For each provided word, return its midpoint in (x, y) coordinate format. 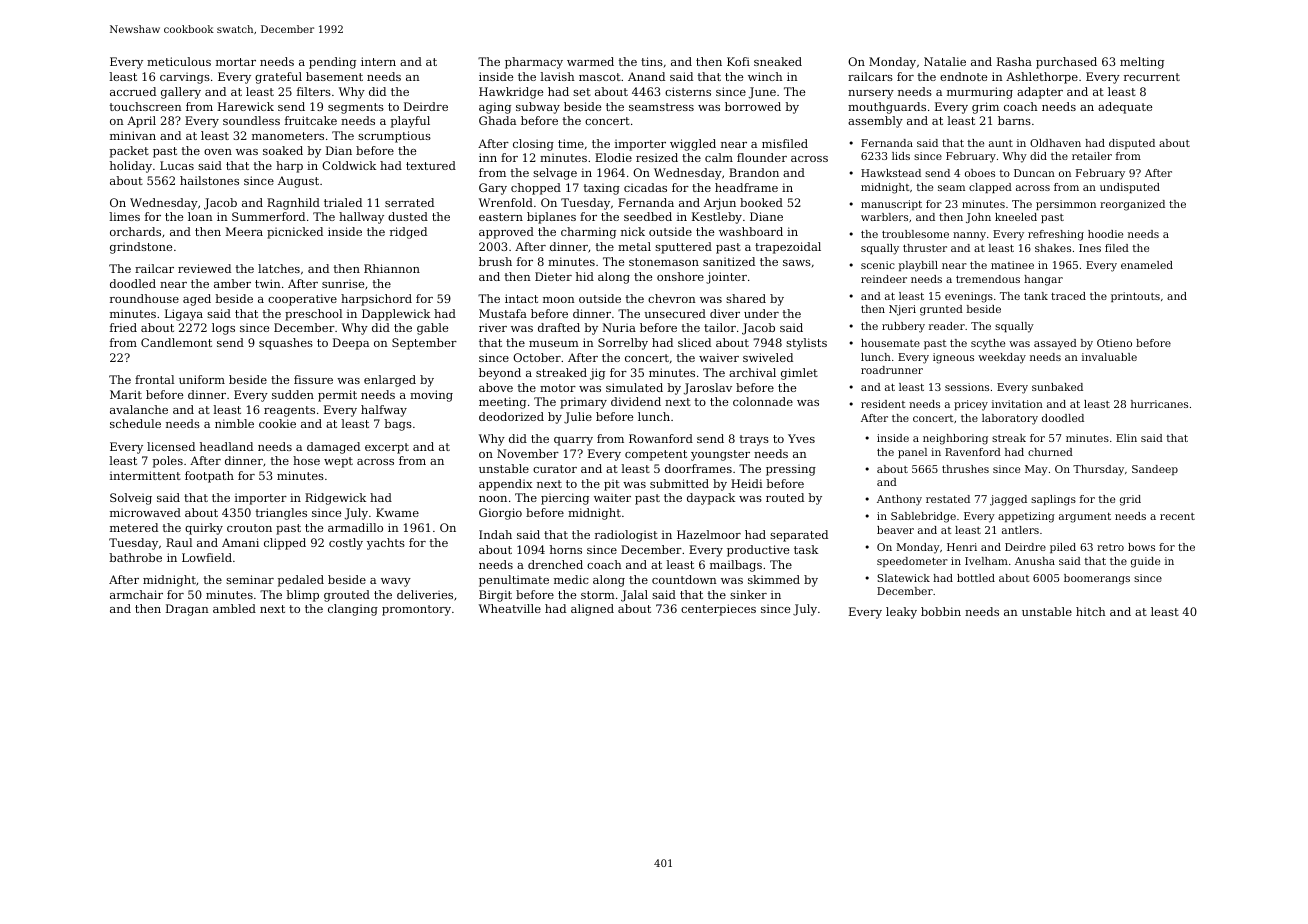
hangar (1043, 280)
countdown (684, 579)
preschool (313, 315)
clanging (353, 610)
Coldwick (349, 165)
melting (1142, 63)
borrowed (753, 106)
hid (585, 276)
